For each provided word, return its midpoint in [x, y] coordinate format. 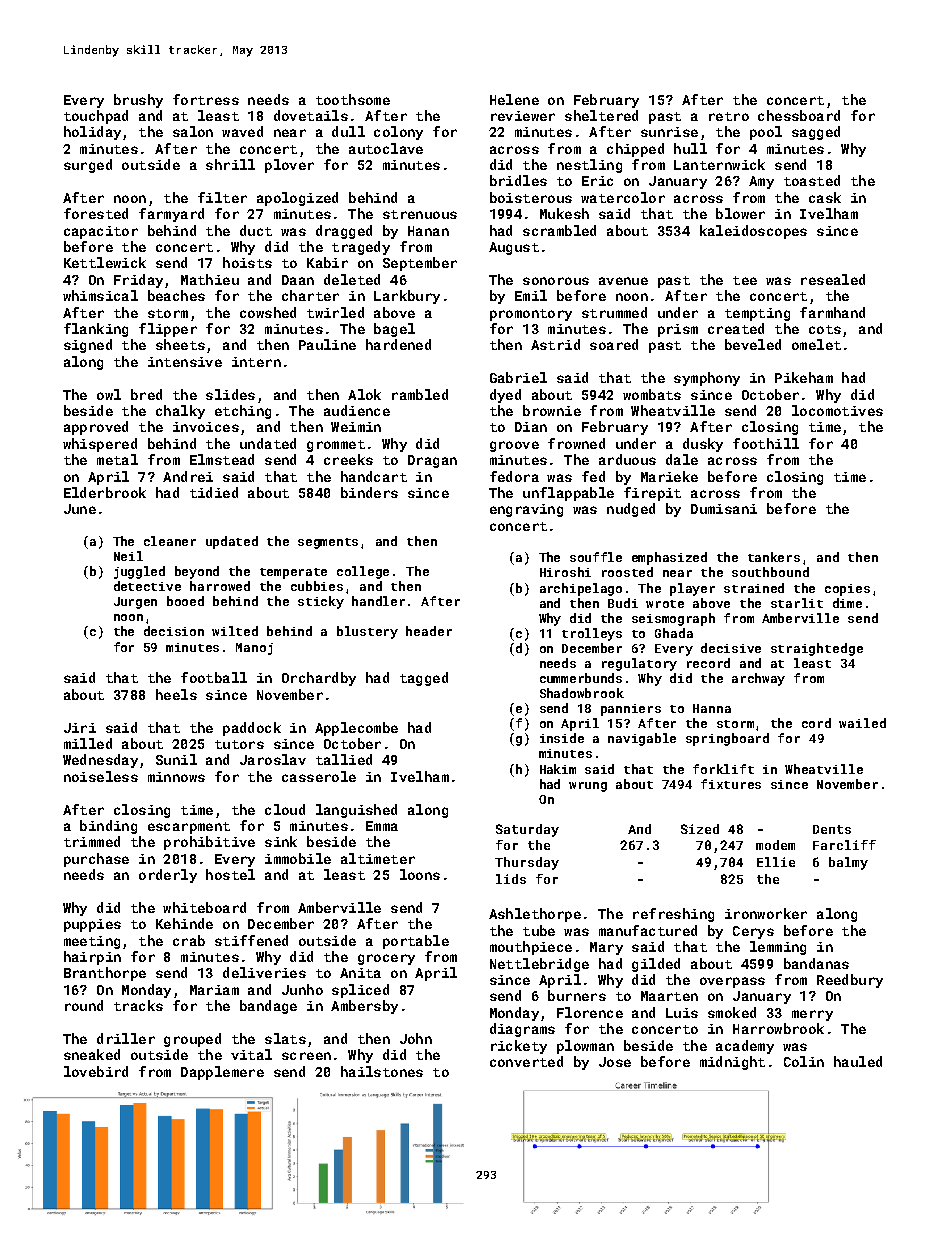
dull [348, 131]
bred [146, 394]
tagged [424, 679]
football [214, 677]
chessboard [799, 115]
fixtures [731, 784]
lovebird [96, 1071]
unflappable [568, 494]
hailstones [382, 1071]
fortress [206, 99]
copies [847, 590]
